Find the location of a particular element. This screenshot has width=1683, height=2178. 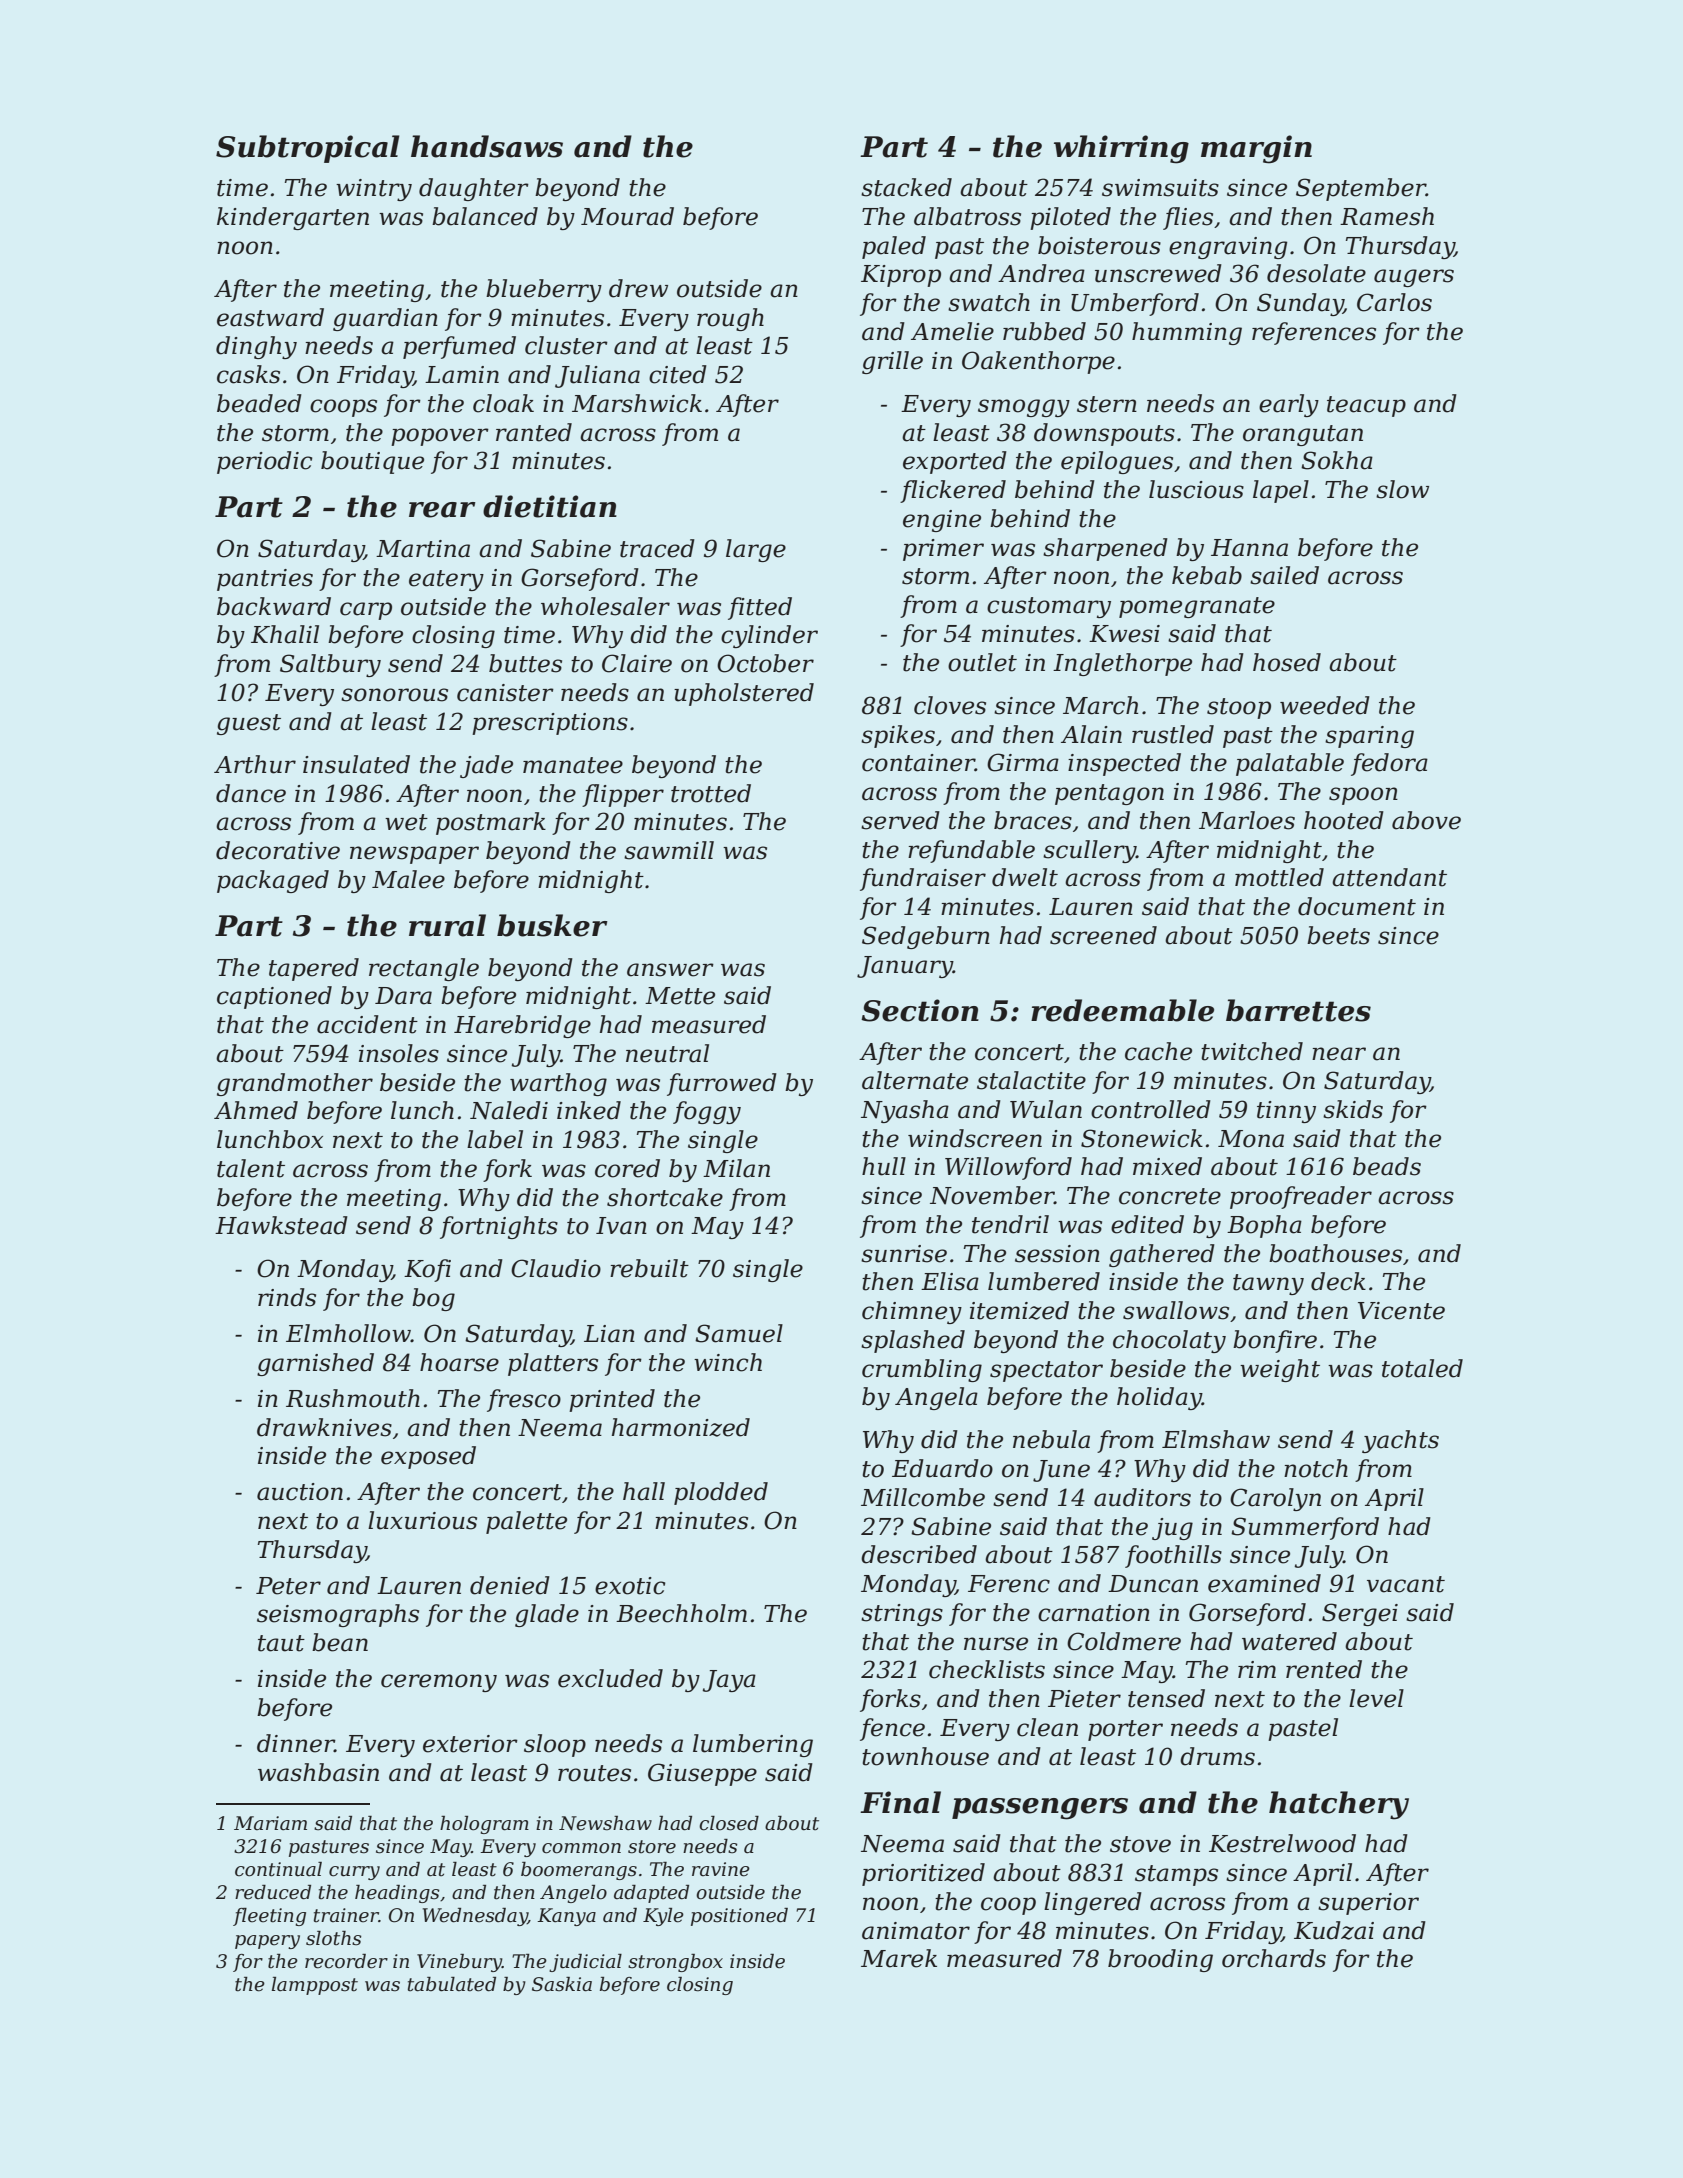

Wednesday is located at coordinates (475, 1917).
